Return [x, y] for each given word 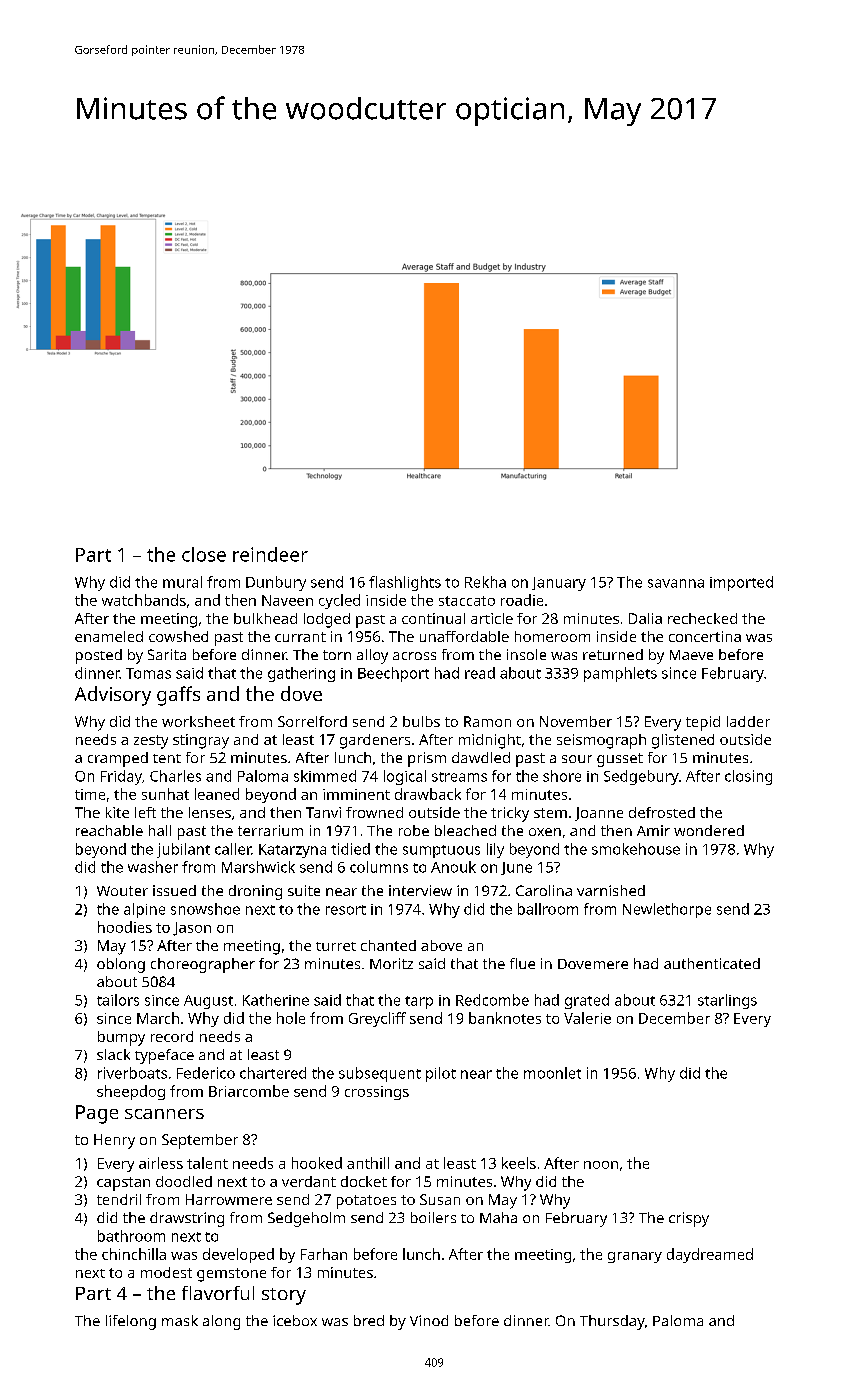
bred [369, 1320]
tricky [510, 814]
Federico [206, 1073]
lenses [210, 812]
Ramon [487, 721]
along [221, 1322]
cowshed [178, 636]
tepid [703, 723]
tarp [419, 1002]
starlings [727, 1001]
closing [748, 777]
